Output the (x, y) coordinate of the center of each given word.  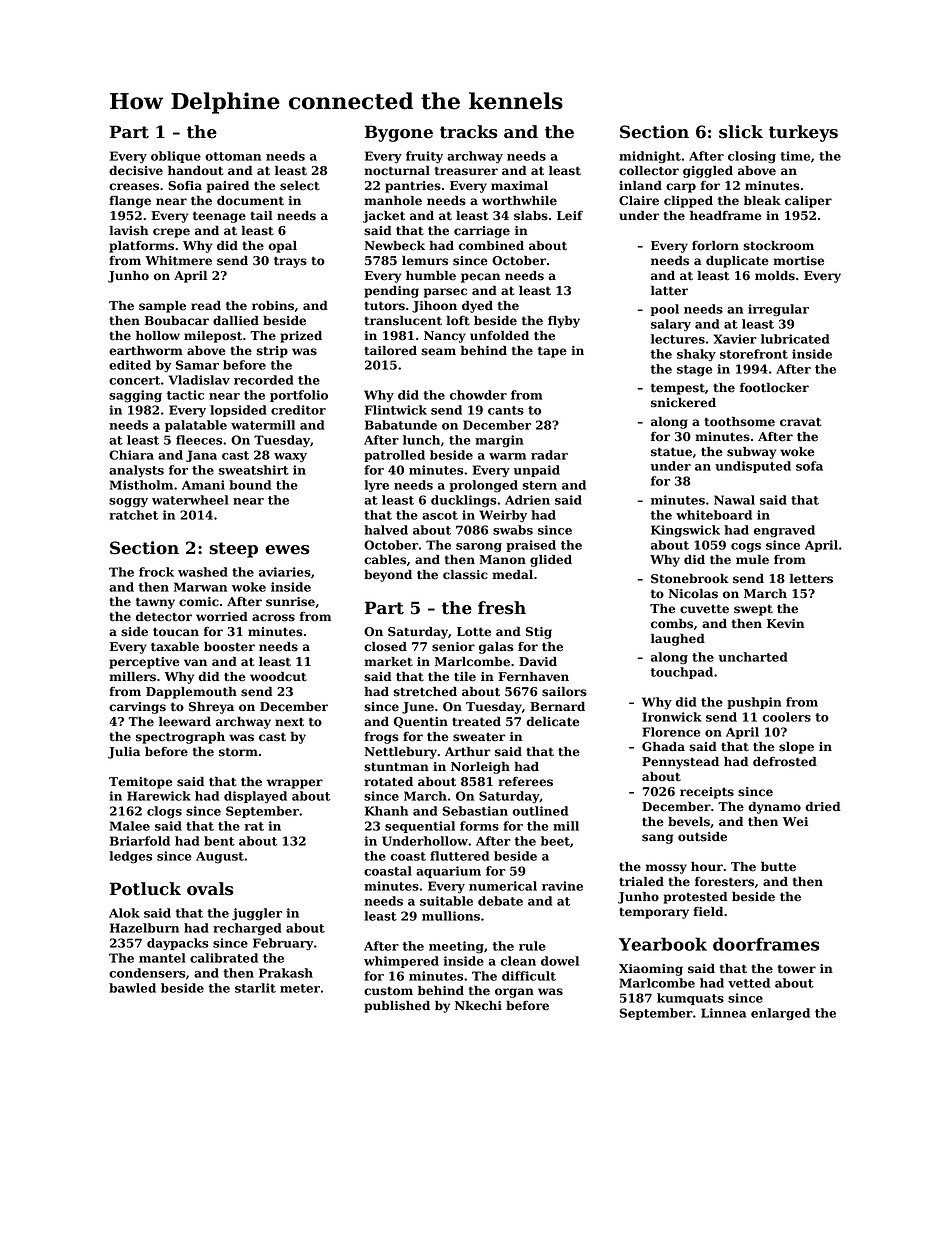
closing (752, 157)
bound (250, 485)
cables (385, 560)
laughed (678, 639)
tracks (469, 132)
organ (514, 993)
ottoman (233, 156)
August (220, 857)
